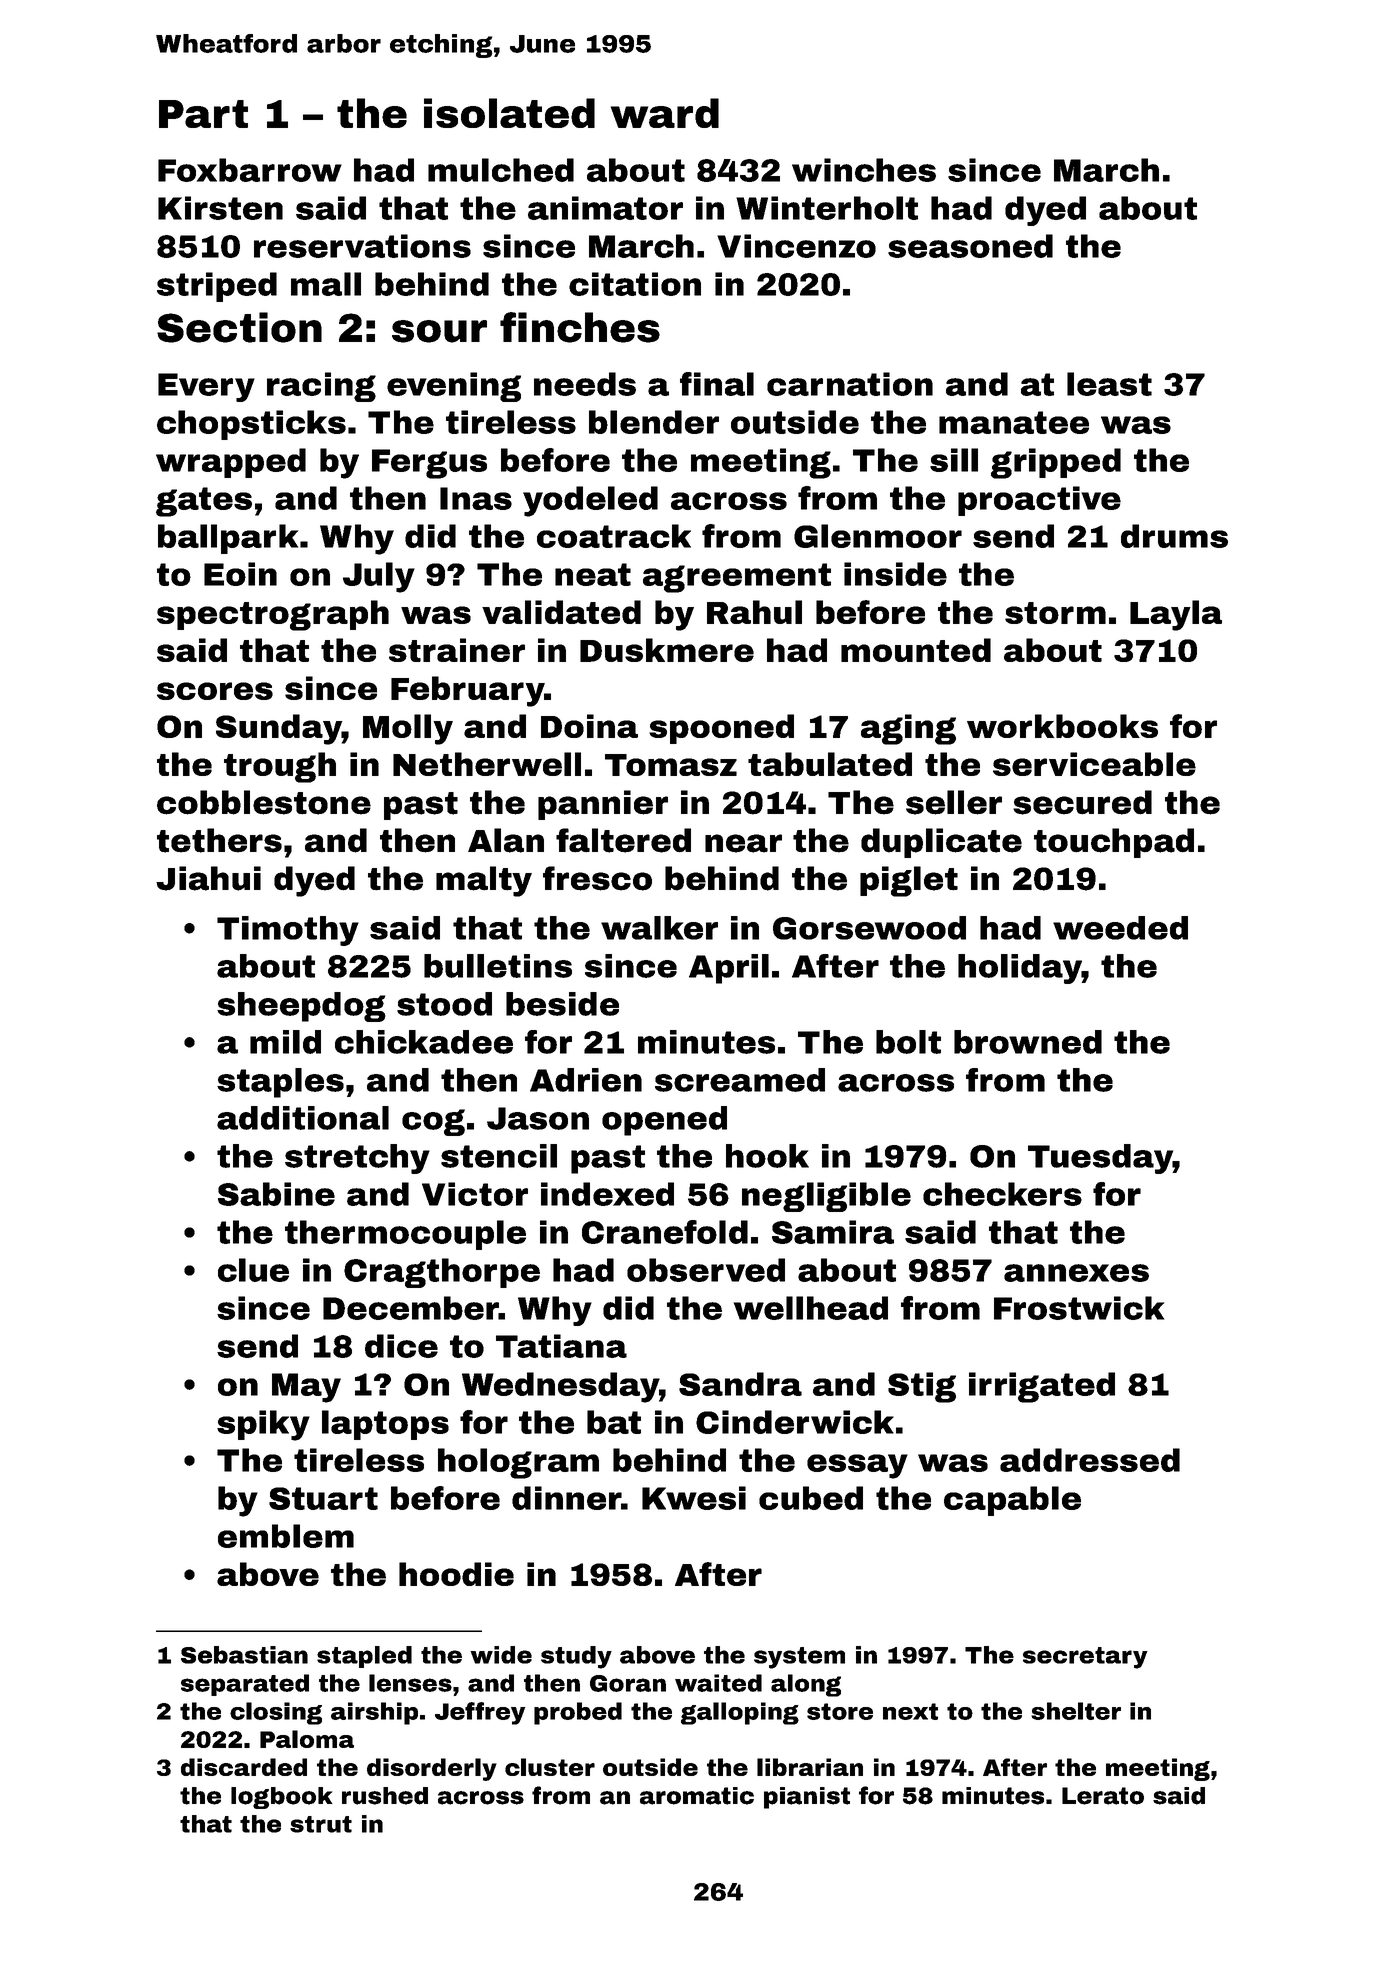 This image has width=1386, height=1969. I want to click on strut, so click(321, 1824).
